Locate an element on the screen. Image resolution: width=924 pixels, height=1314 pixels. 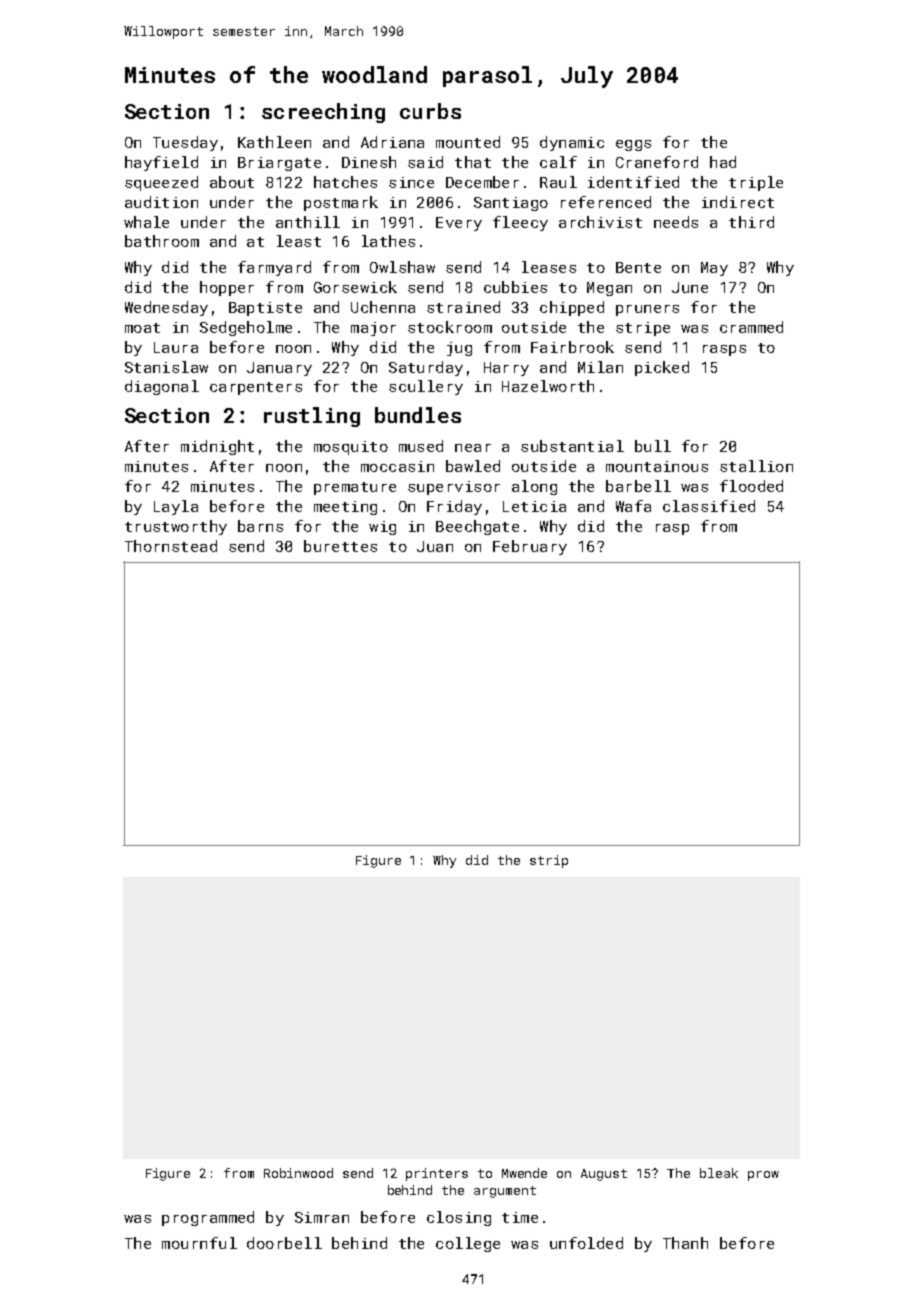
whale is located at coordinates (146, 222).
